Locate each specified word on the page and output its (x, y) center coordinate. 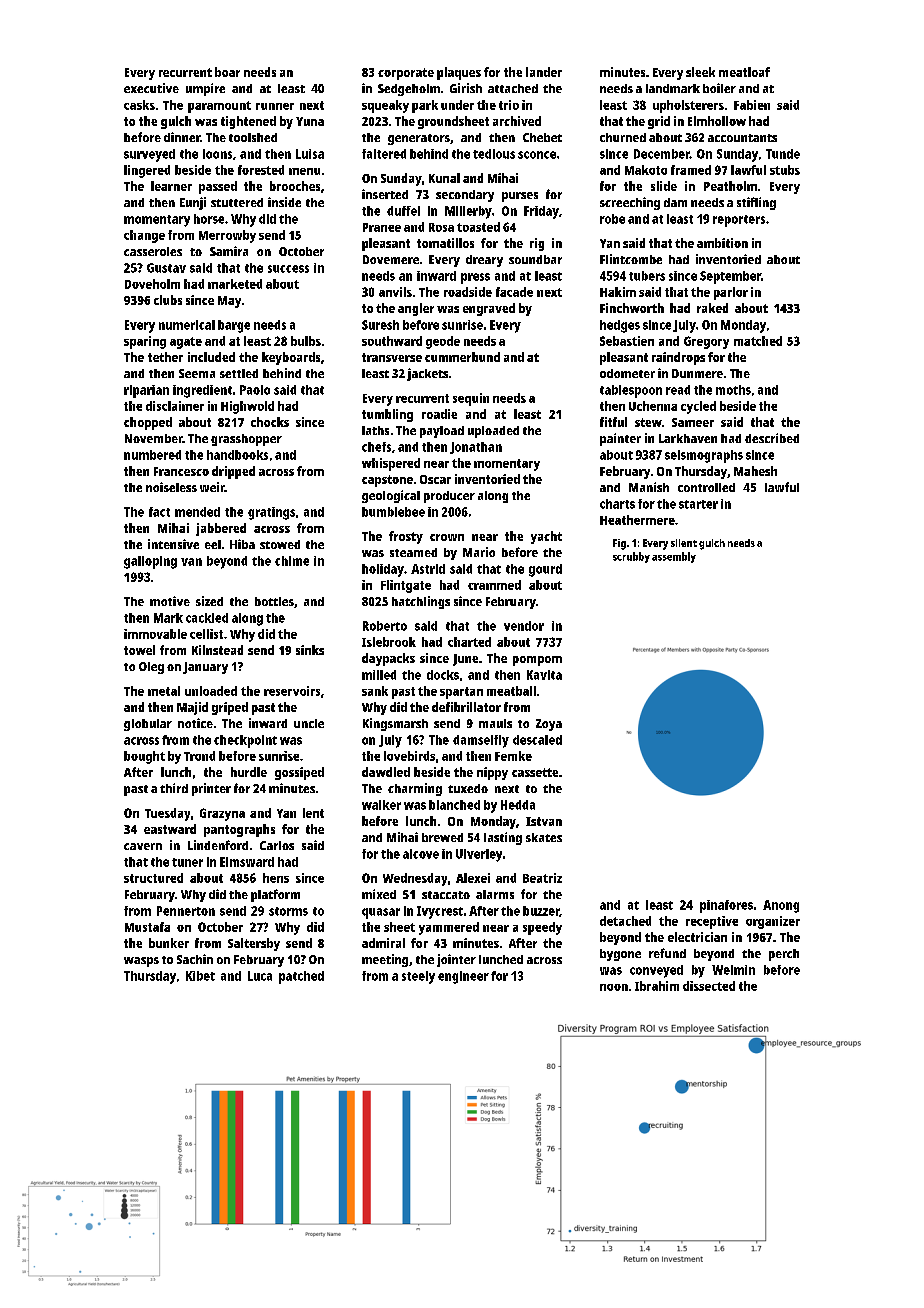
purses (520, 197)
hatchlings (421, 602)
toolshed (253, 137)
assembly (674, 557)
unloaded (211, 691)
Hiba (242, 544)
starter (698, 504)
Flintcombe (631, 259)
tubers (647, 276)
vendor (524, 626)
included (211, 357)
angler (416, 309)
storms (288, 911)
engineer (463, 977)
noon (614, 987)
